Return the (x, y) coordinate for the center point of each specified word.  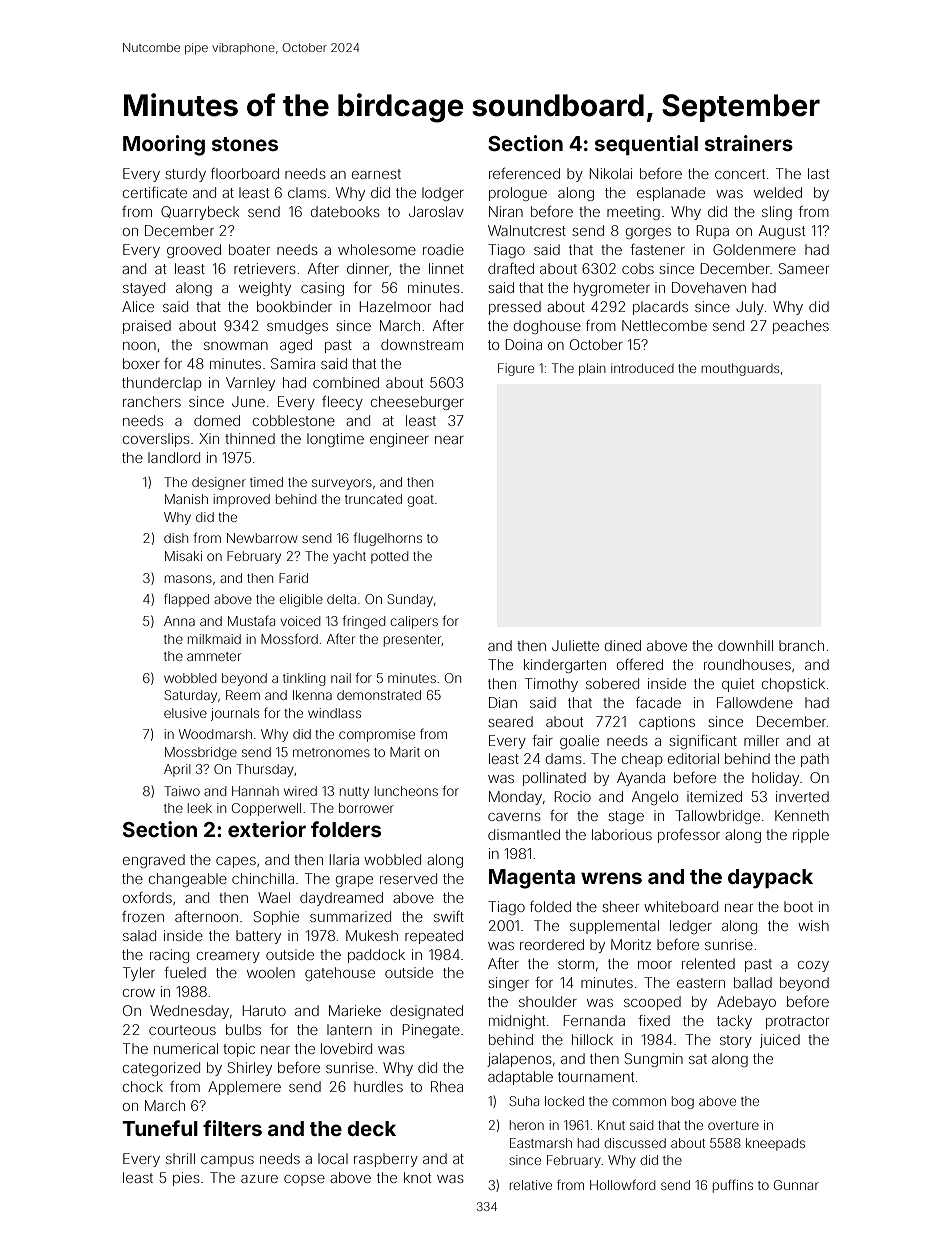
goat (420, 501)
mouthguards (740, 369)
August (782, 232)
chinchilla (263, 878)
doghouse (547, 327)
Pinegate (431, 1031)
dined (623, 645)
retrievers (265, 268)
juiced (780, 1041)
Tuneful (160, 1128)
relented (708, 963)
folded (550, 906)
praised (147, 327)
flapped (186, 600)
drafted (511, 268)
